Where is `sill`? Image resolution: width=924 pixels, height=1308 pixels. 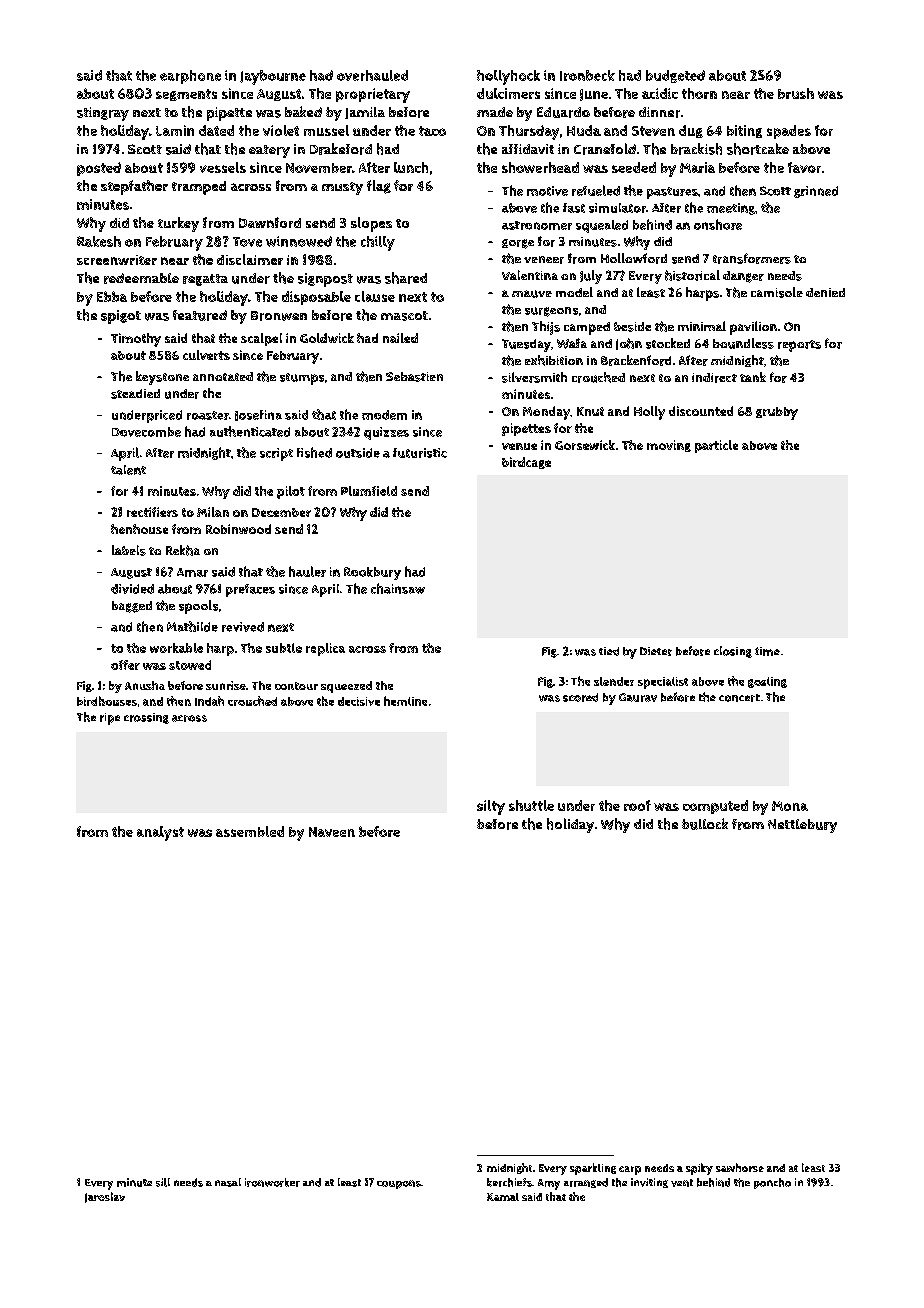 sill is located at coordinates (163, 1182).
